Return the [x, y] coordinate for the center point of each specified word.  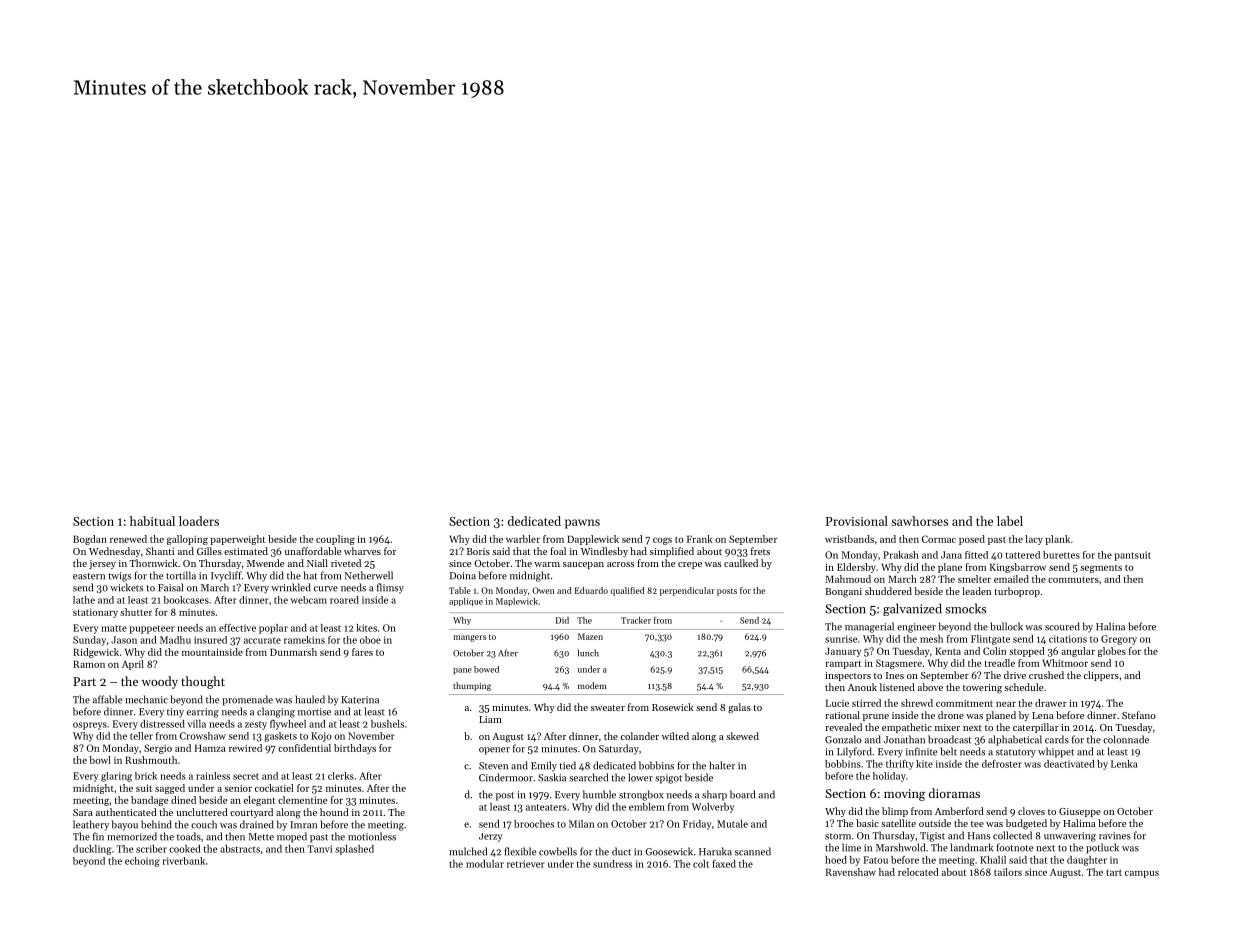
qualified [627, 591]
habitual [152, 521]
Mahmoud [848, 579]
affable [107, 699]
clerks [341, 776]
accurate [262, 641]
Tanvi [320, 849]
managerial [869, 627]
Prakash [901, 555]
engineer [916, 628]
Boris [478, 551]
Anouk [862, 687]
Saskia [552, 777]
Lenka [1124, 764]
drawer [1051, 703]
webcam [308, 600]
